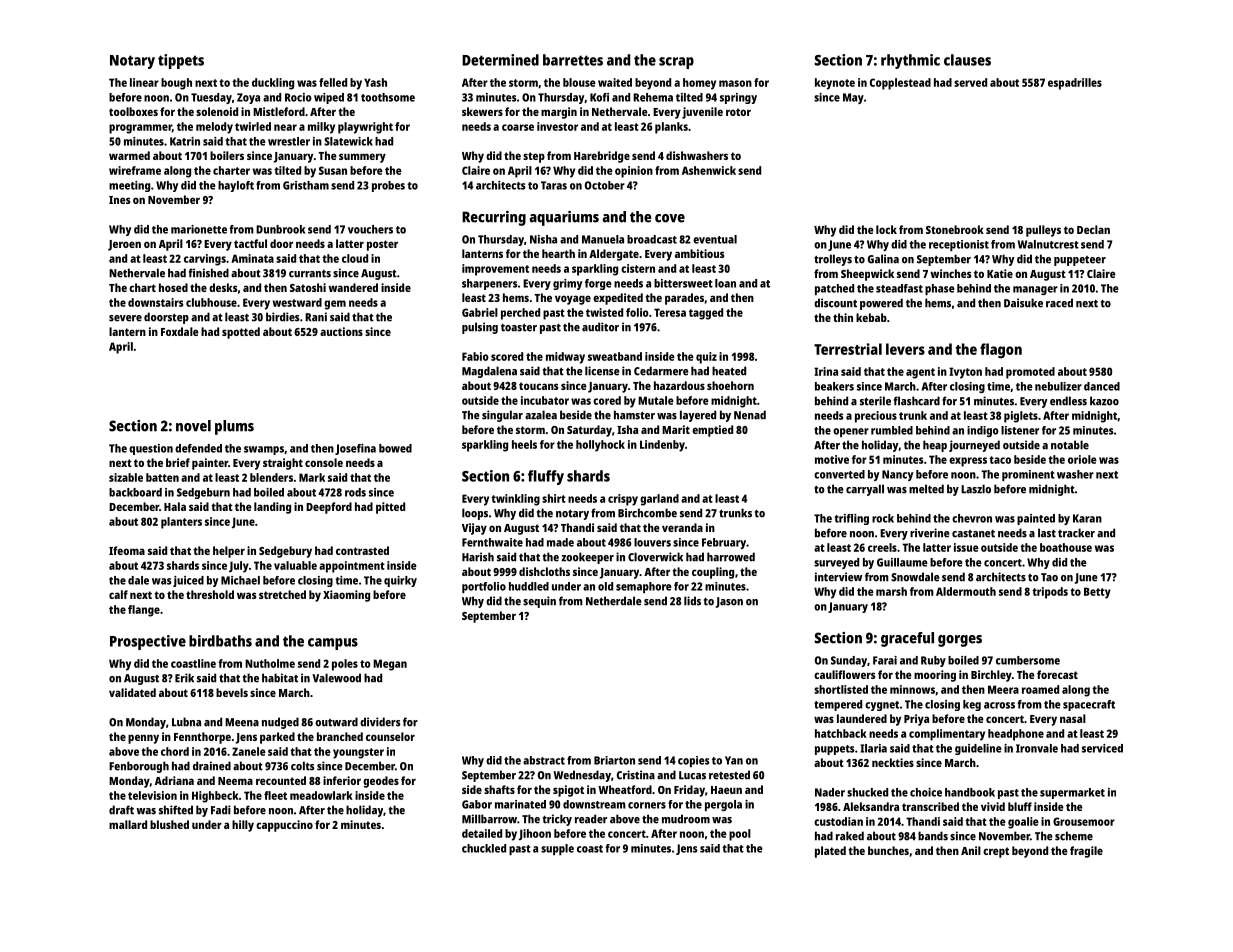  Describe the element at coordinates (243, 826) in the document. I see `hilly` at that location.
